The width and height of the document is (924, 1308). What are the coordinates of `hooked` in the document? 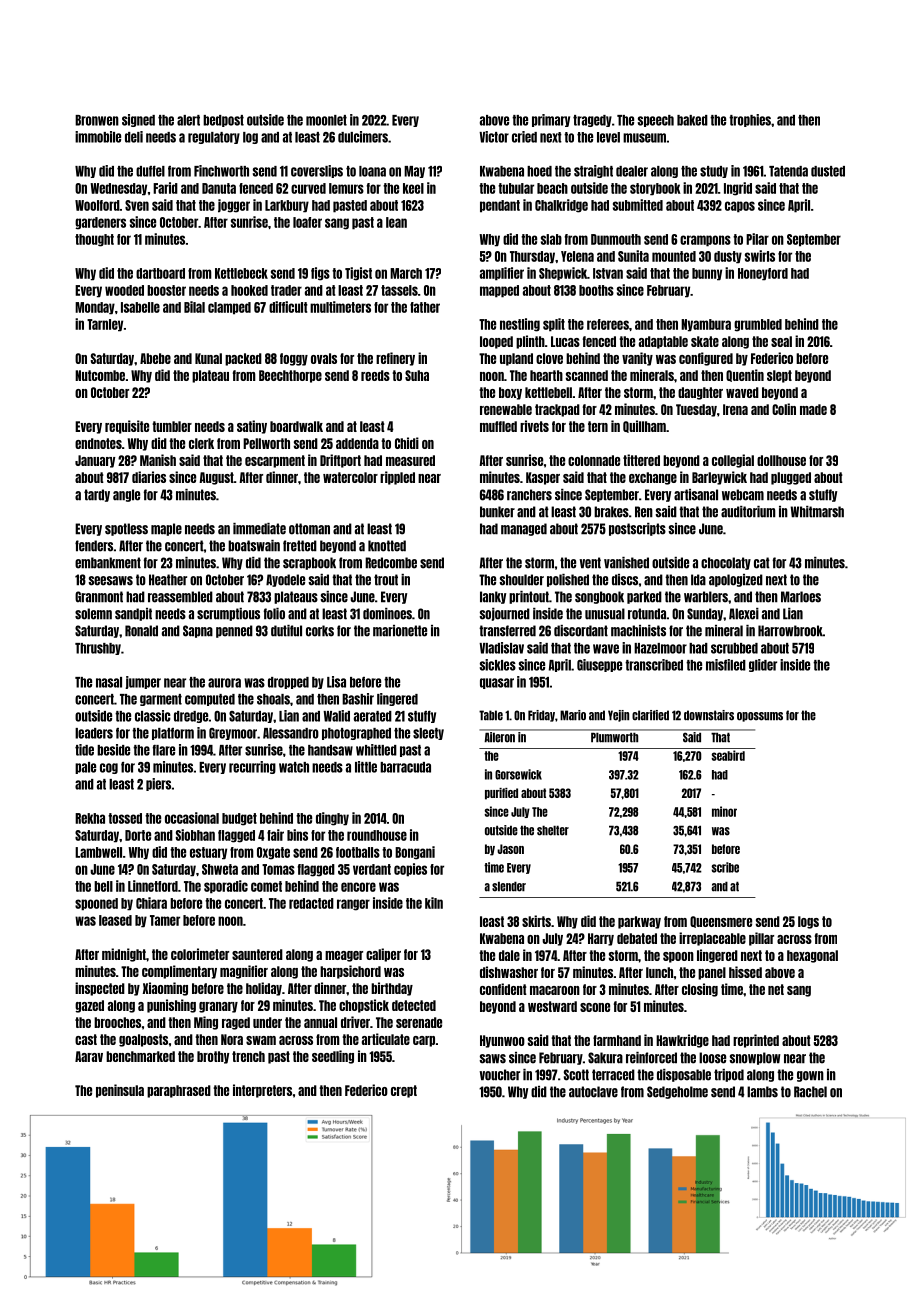 It's located at (249, 290).
